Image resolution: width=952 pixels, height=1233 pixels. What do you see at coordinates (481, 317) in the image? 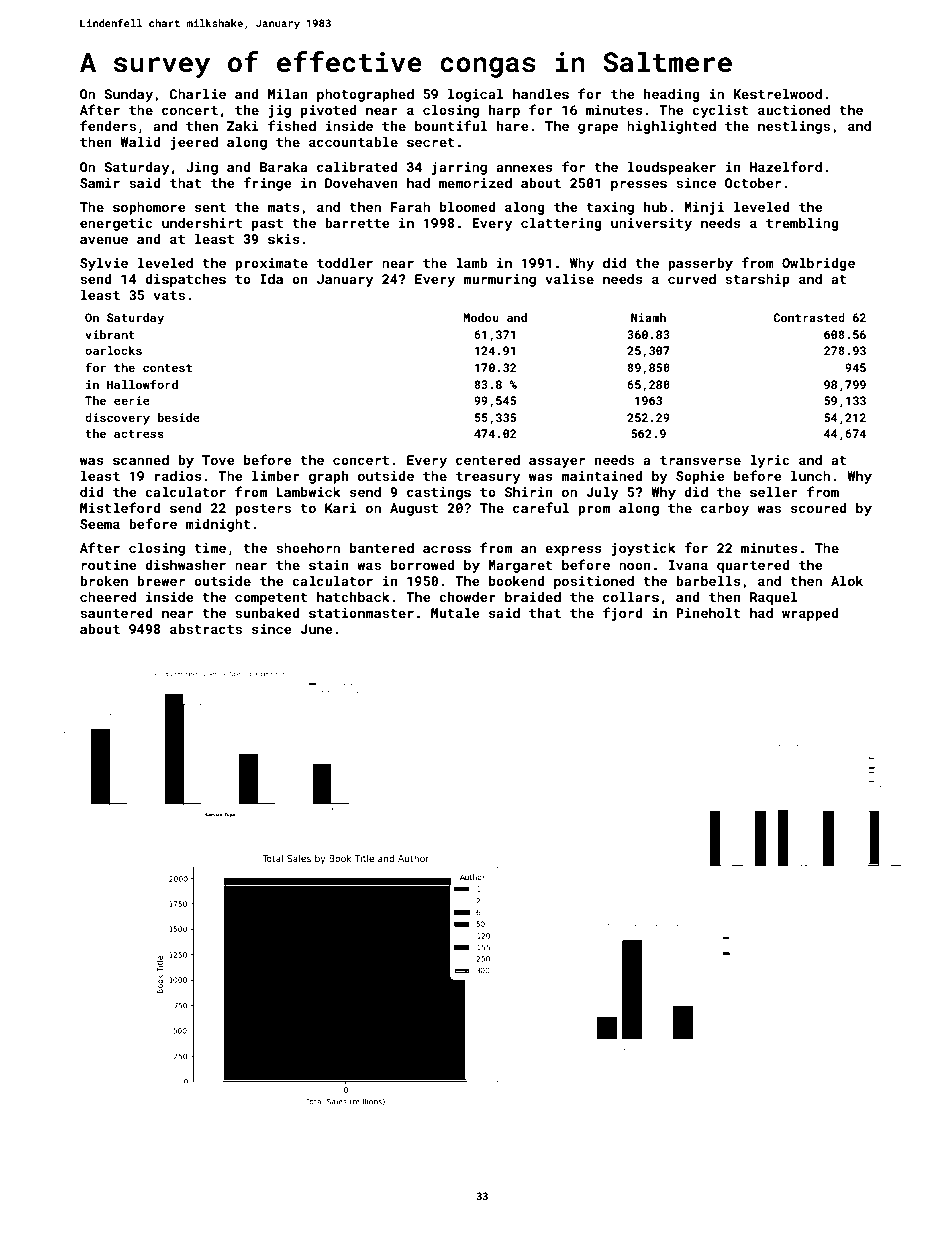
I see `Modou` at bounding box center [481, 317].
